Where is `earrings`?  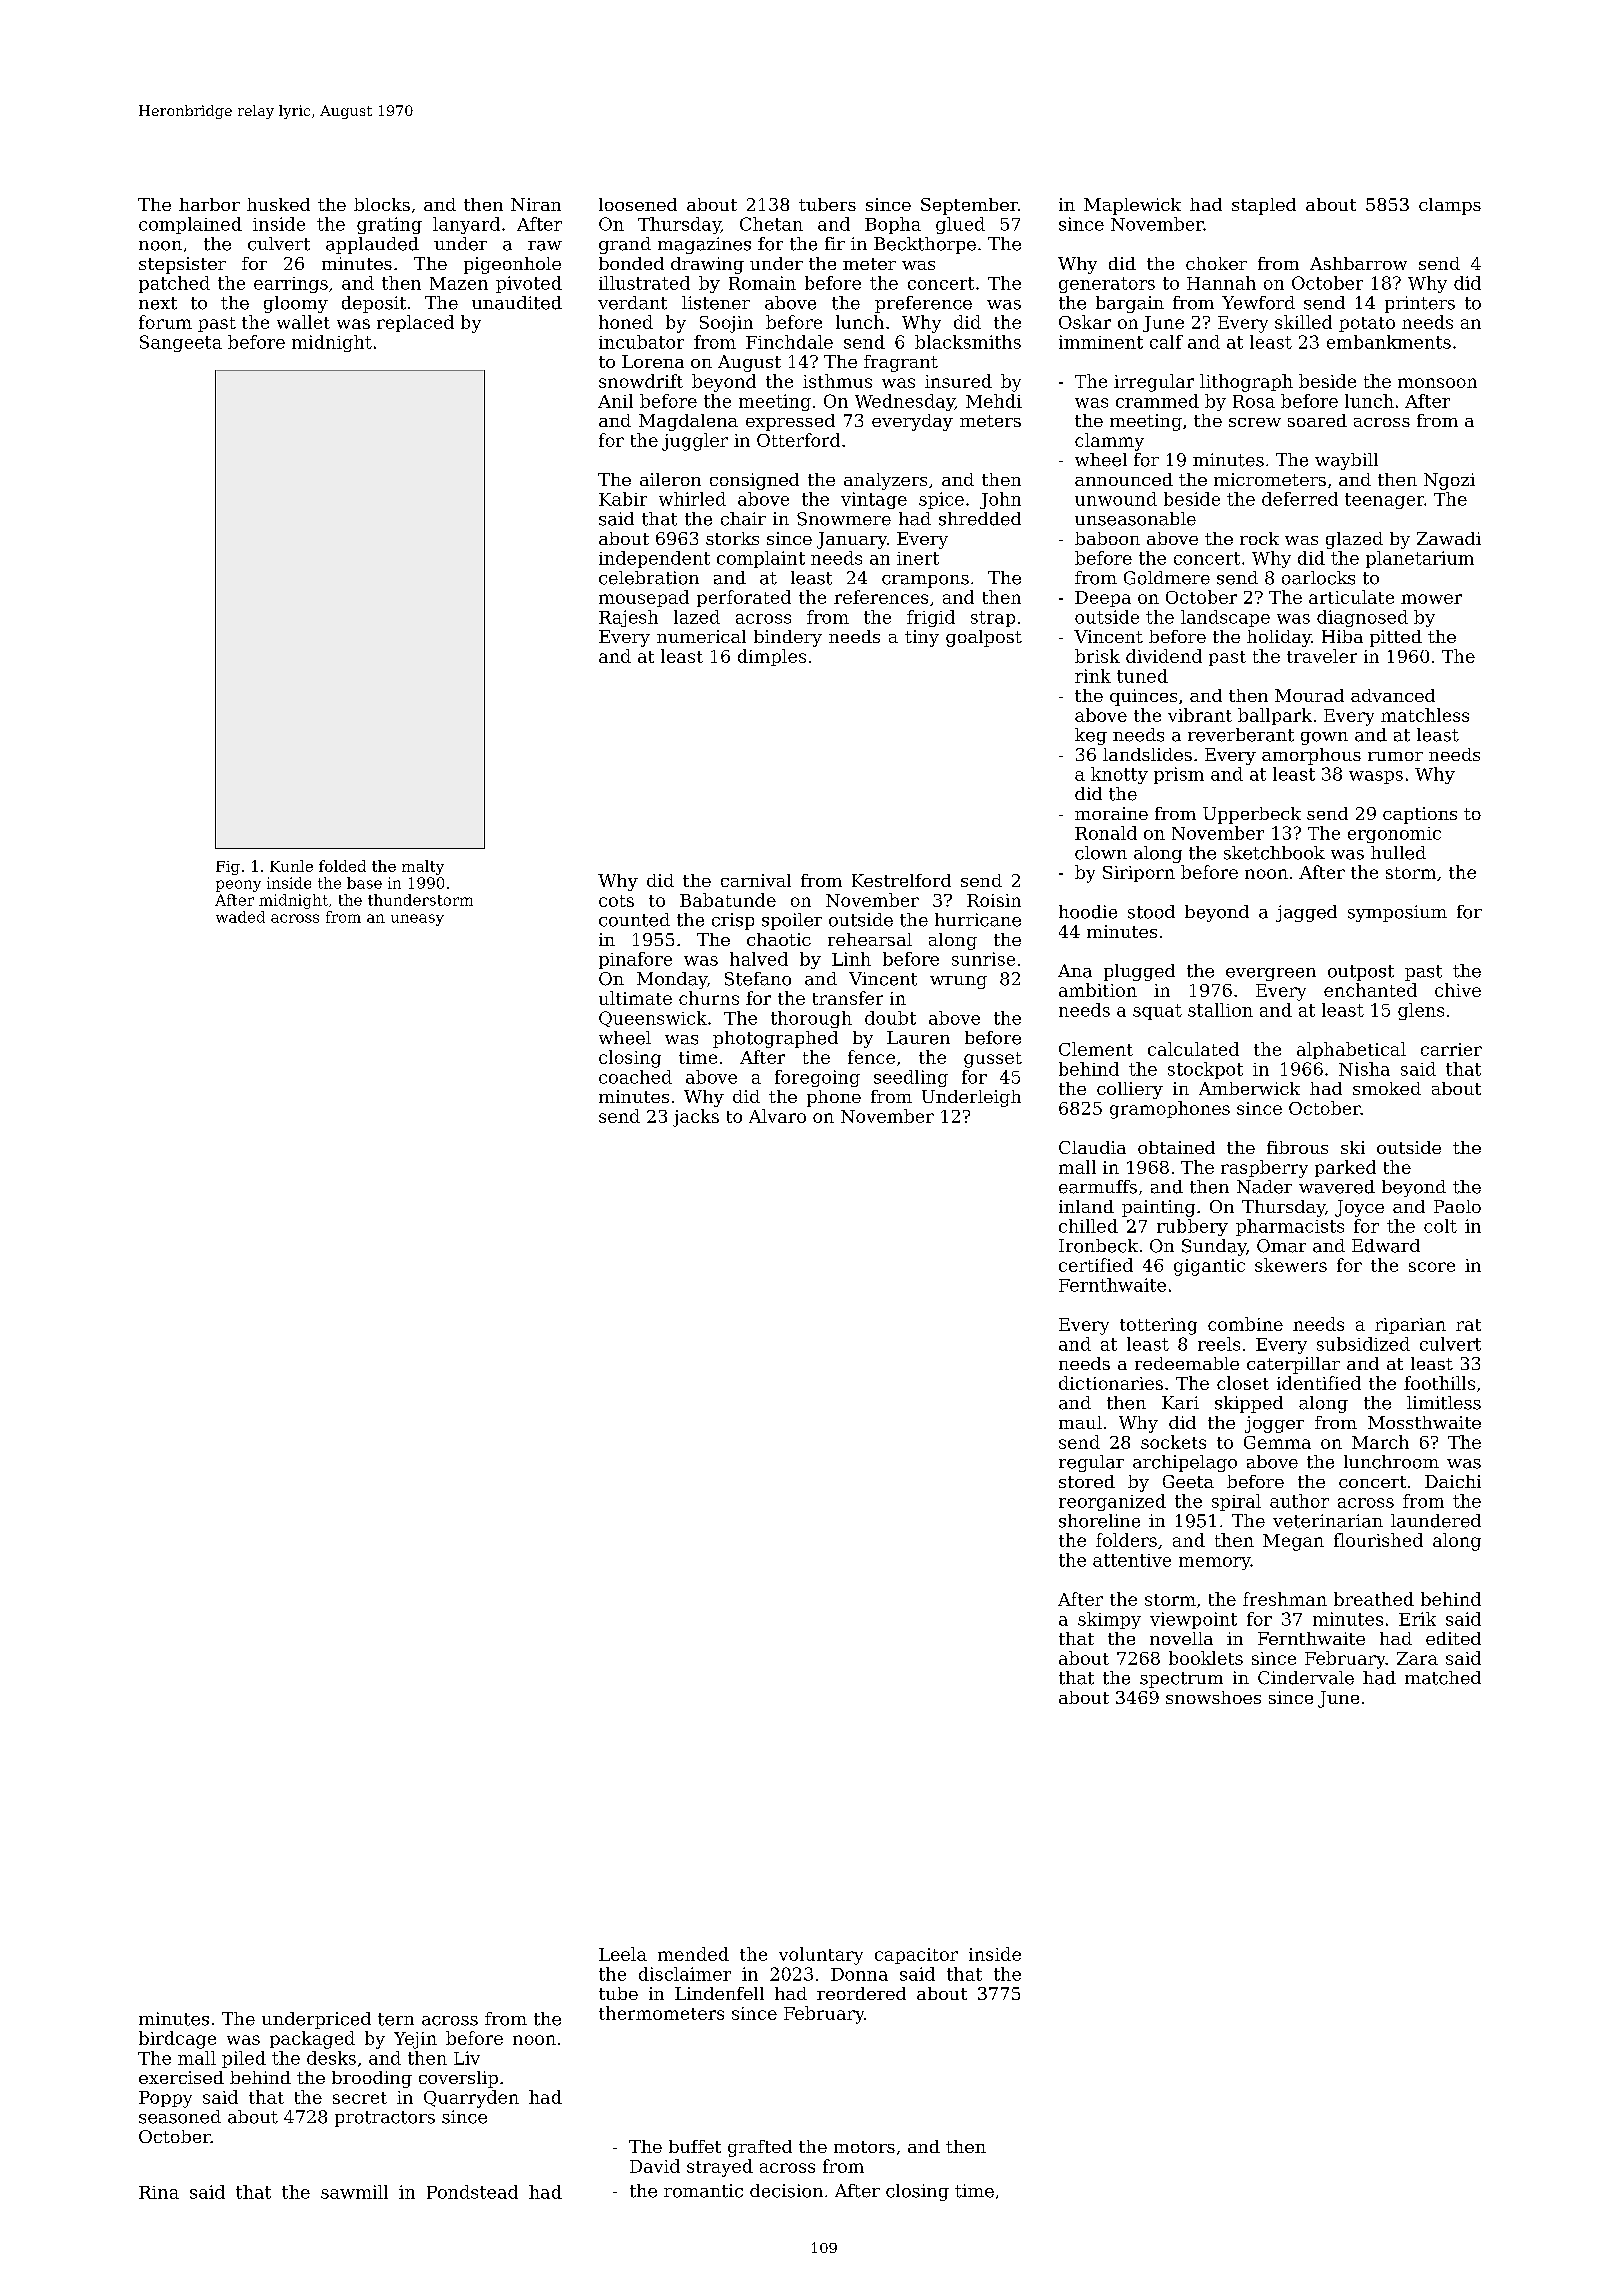 earrings is located at coordinates (291, 285).
